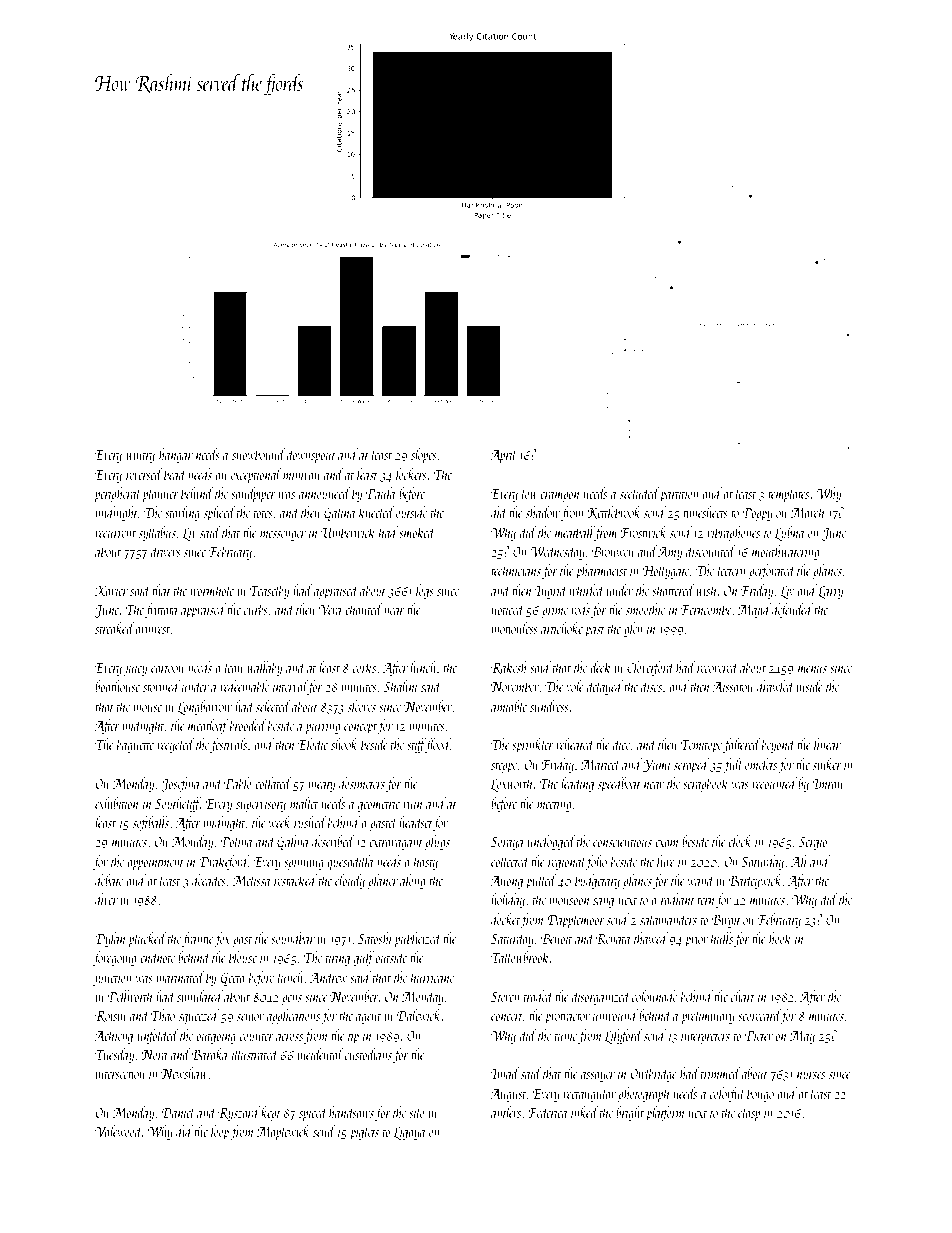 The image size is (952, 1233). I want to click on slopes, so click(424, 455).
